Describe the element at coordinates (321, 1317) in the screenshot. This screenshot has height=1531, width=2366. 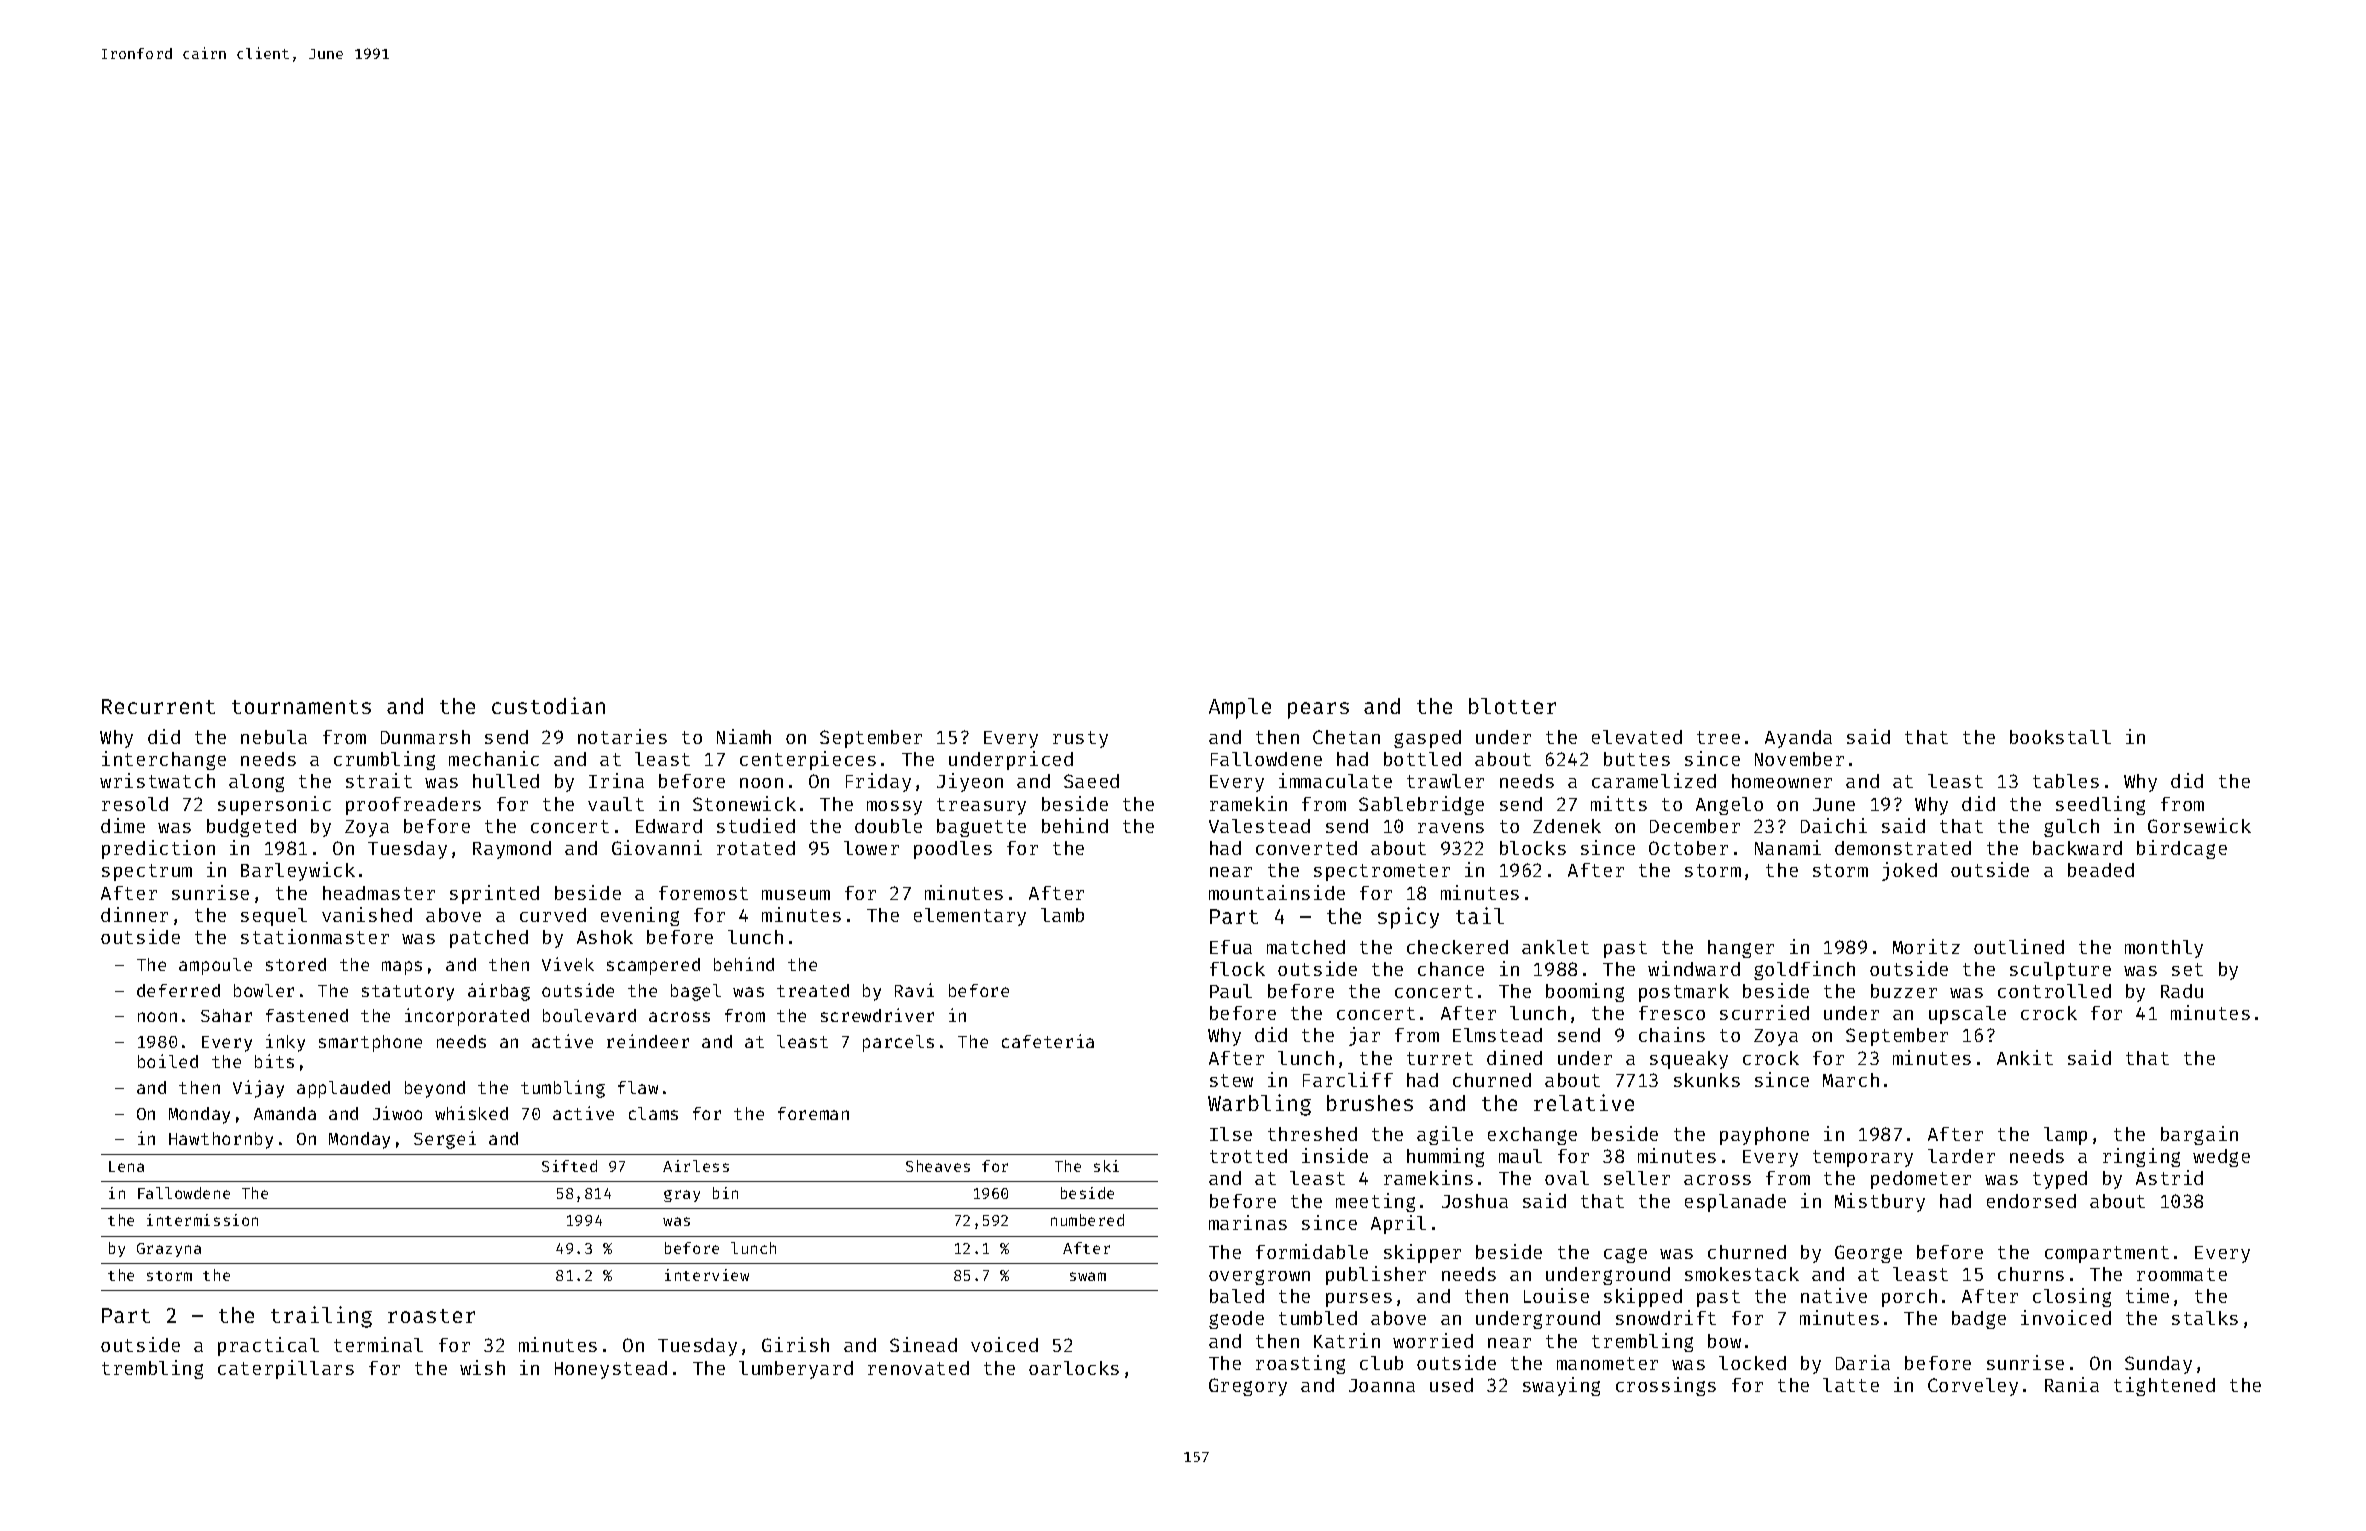
I see `trailing` at that location.
